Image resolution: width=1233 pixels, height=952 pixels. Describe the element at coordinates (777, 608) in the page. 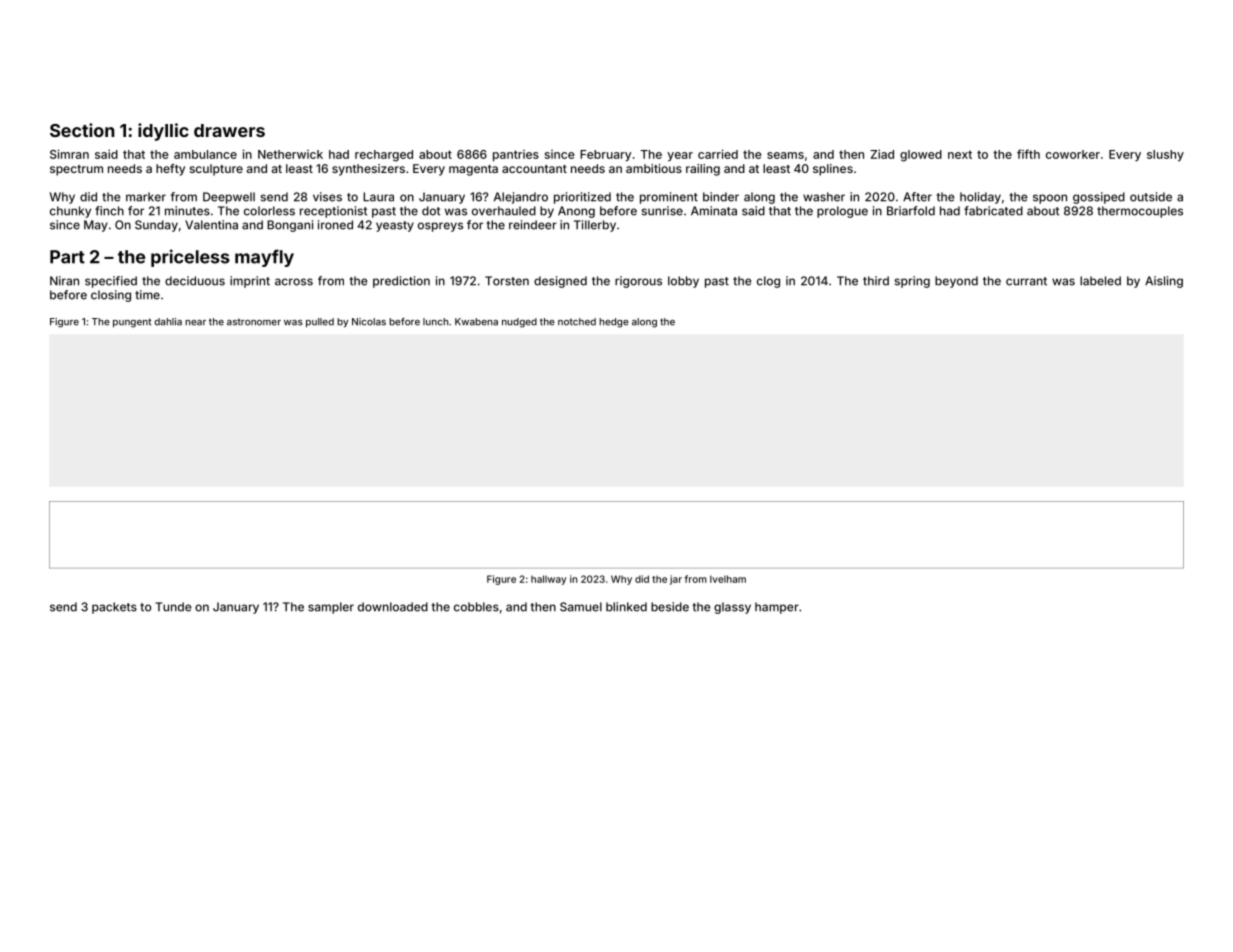

I see `hamper` at that location.
